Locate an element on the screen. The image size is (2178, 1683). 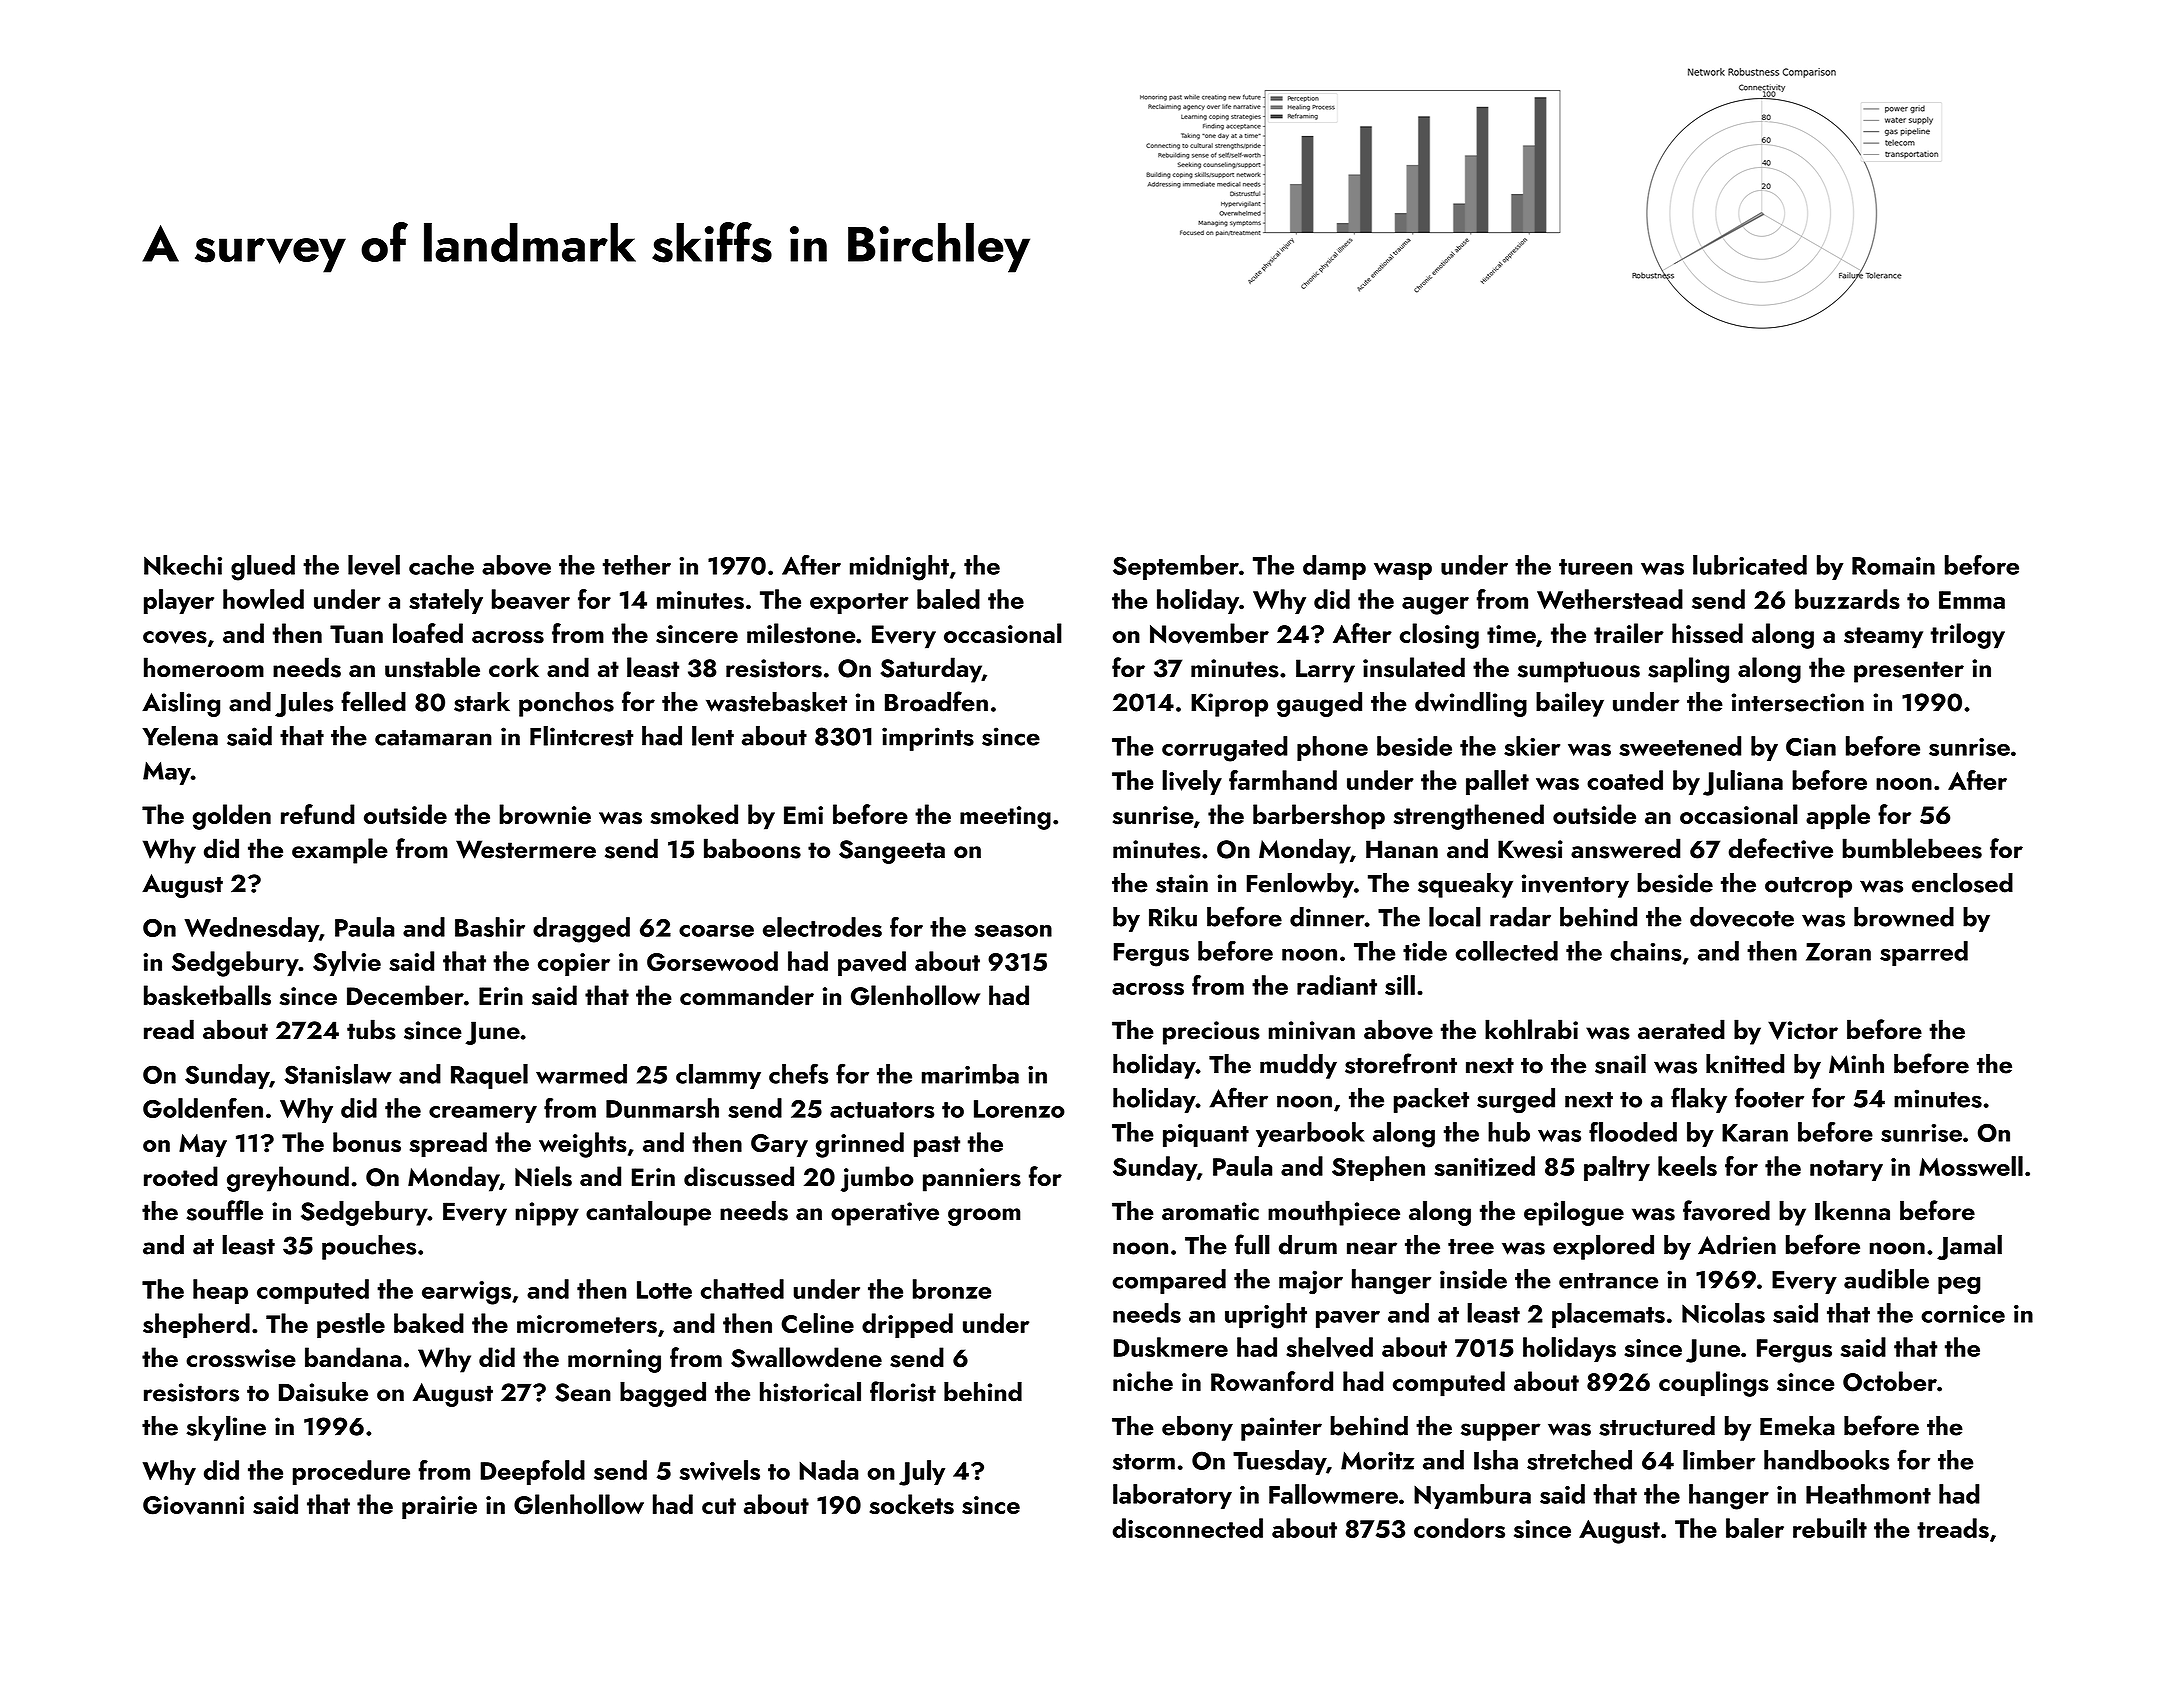
Sylvie is located at coordinates (347, 963).
